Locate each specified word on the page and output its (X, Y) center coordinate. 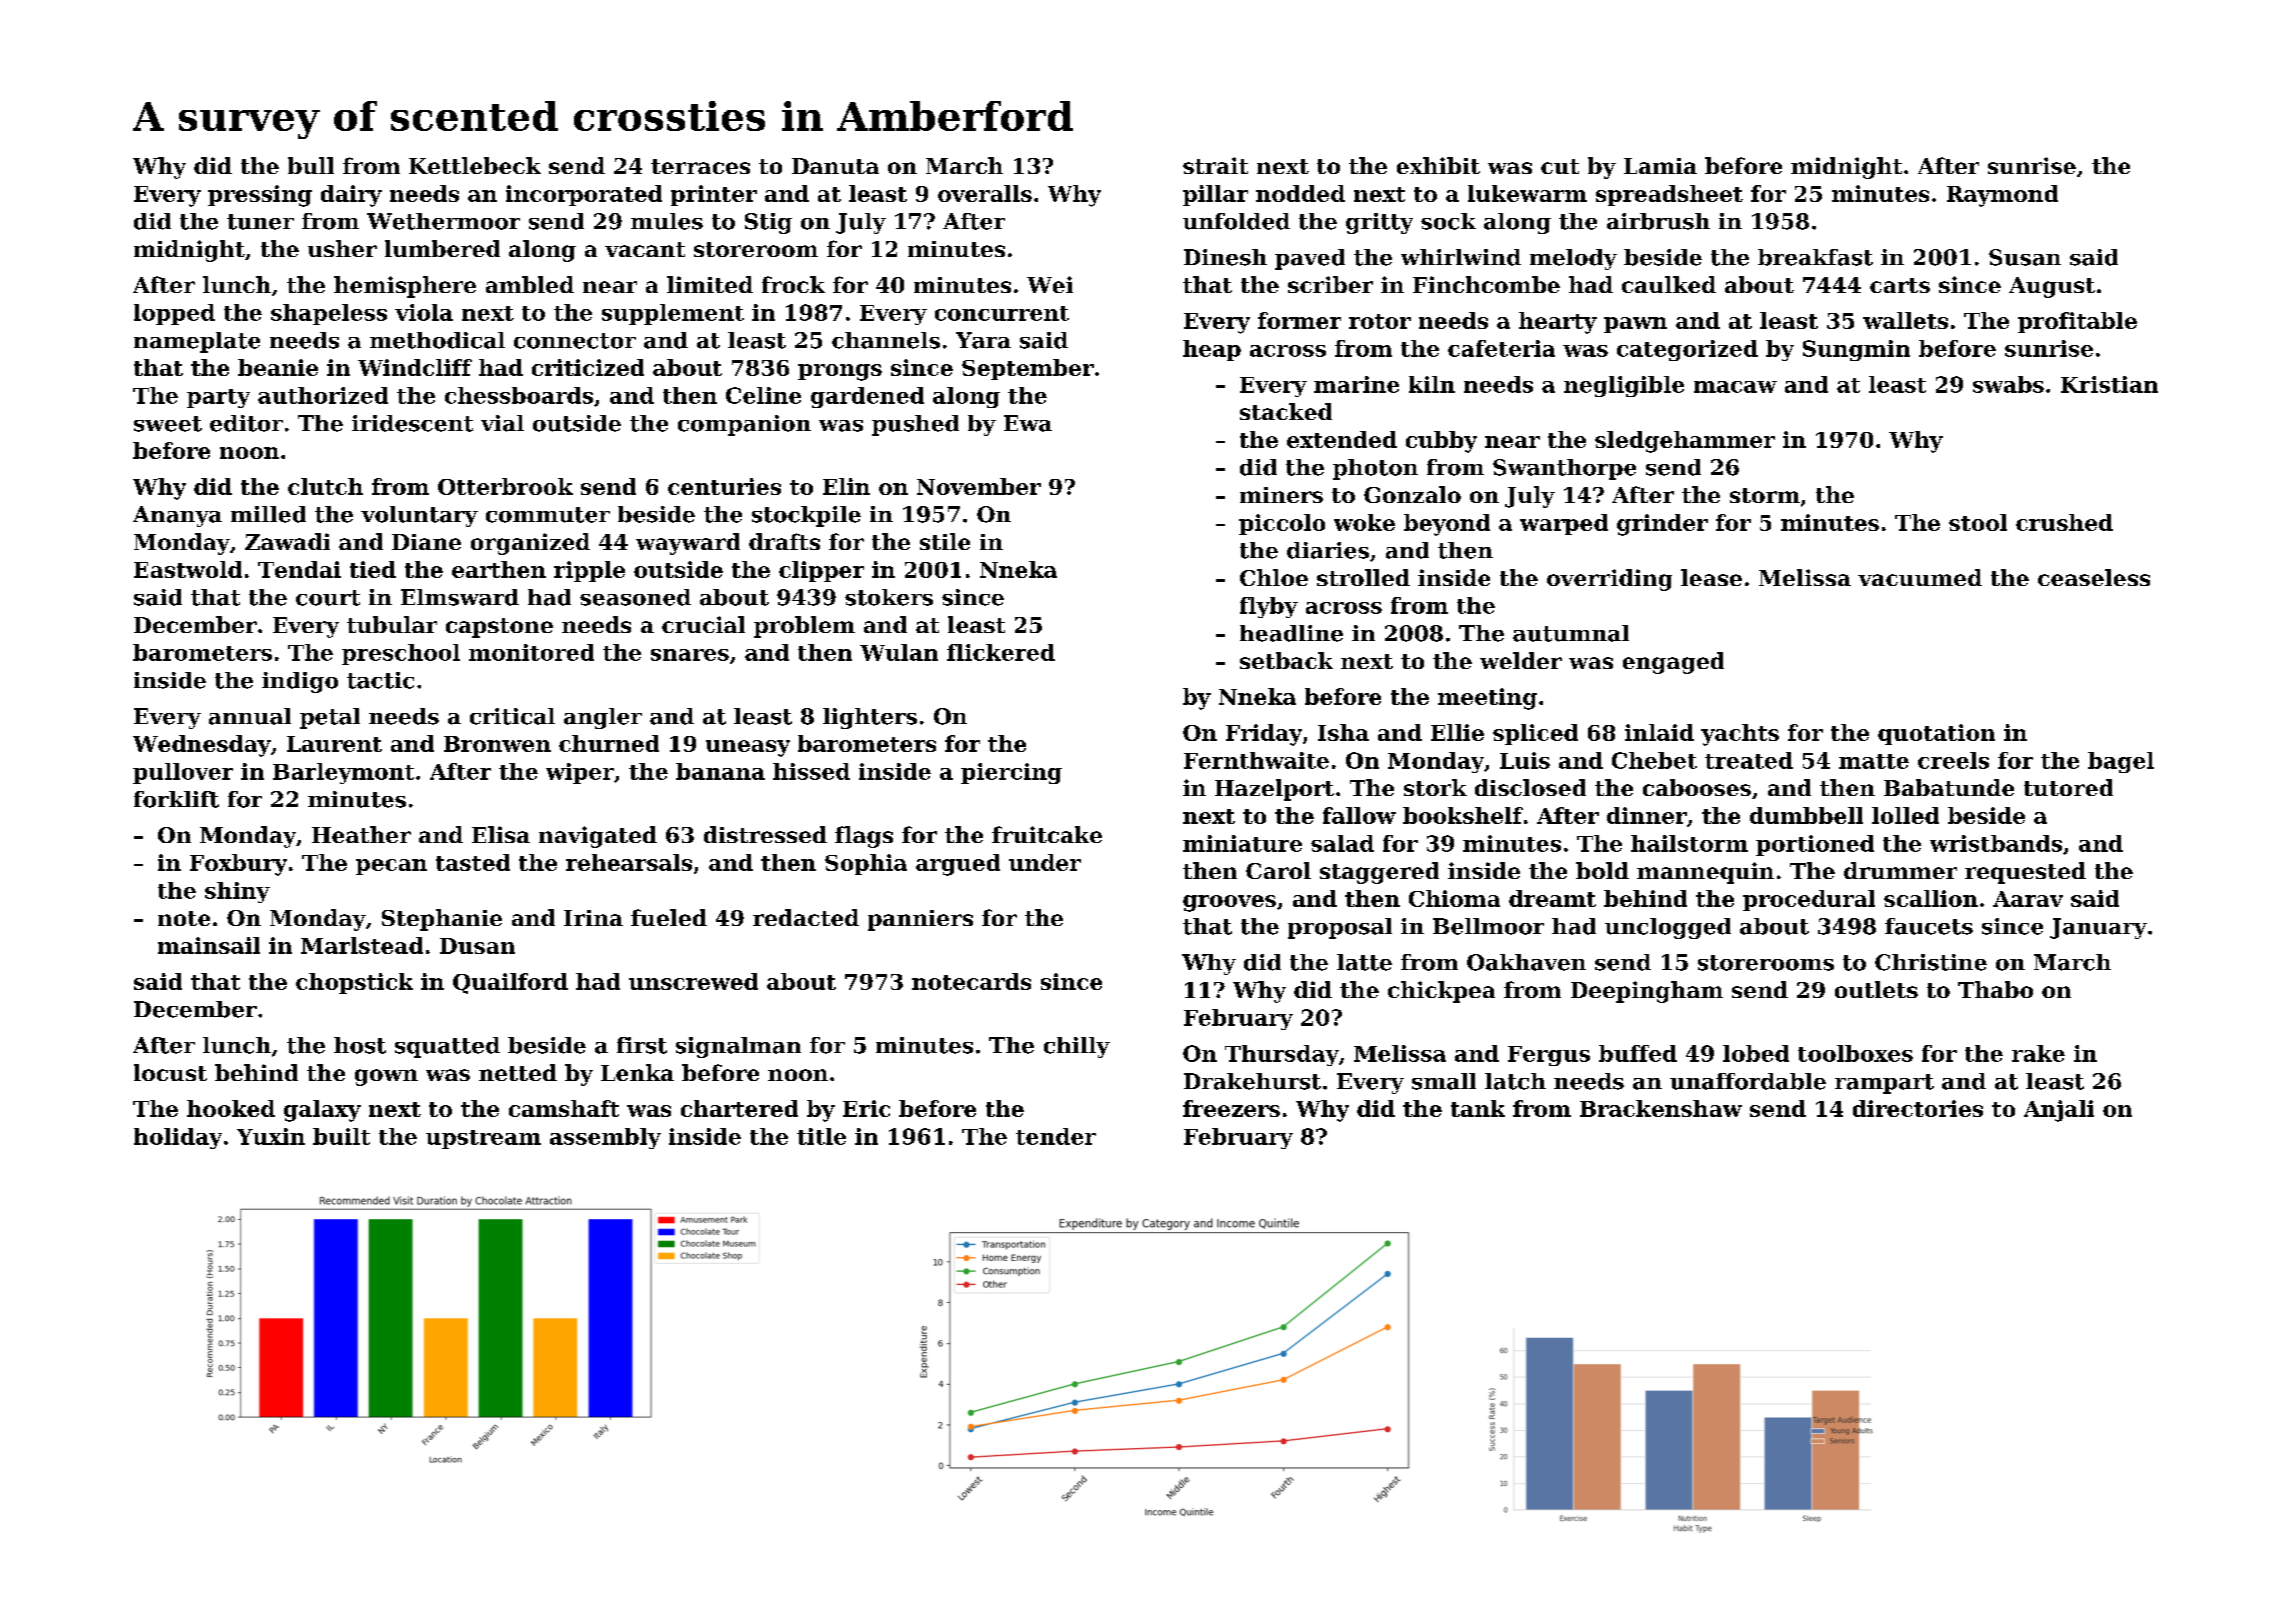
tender (1056, 1136)
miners (1281, 495)
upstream (483, 1139)
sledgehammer (1685, 442)
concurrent (1002, 313)
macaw (1735, 387)
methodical (437, 340)
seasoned (635, 597)
